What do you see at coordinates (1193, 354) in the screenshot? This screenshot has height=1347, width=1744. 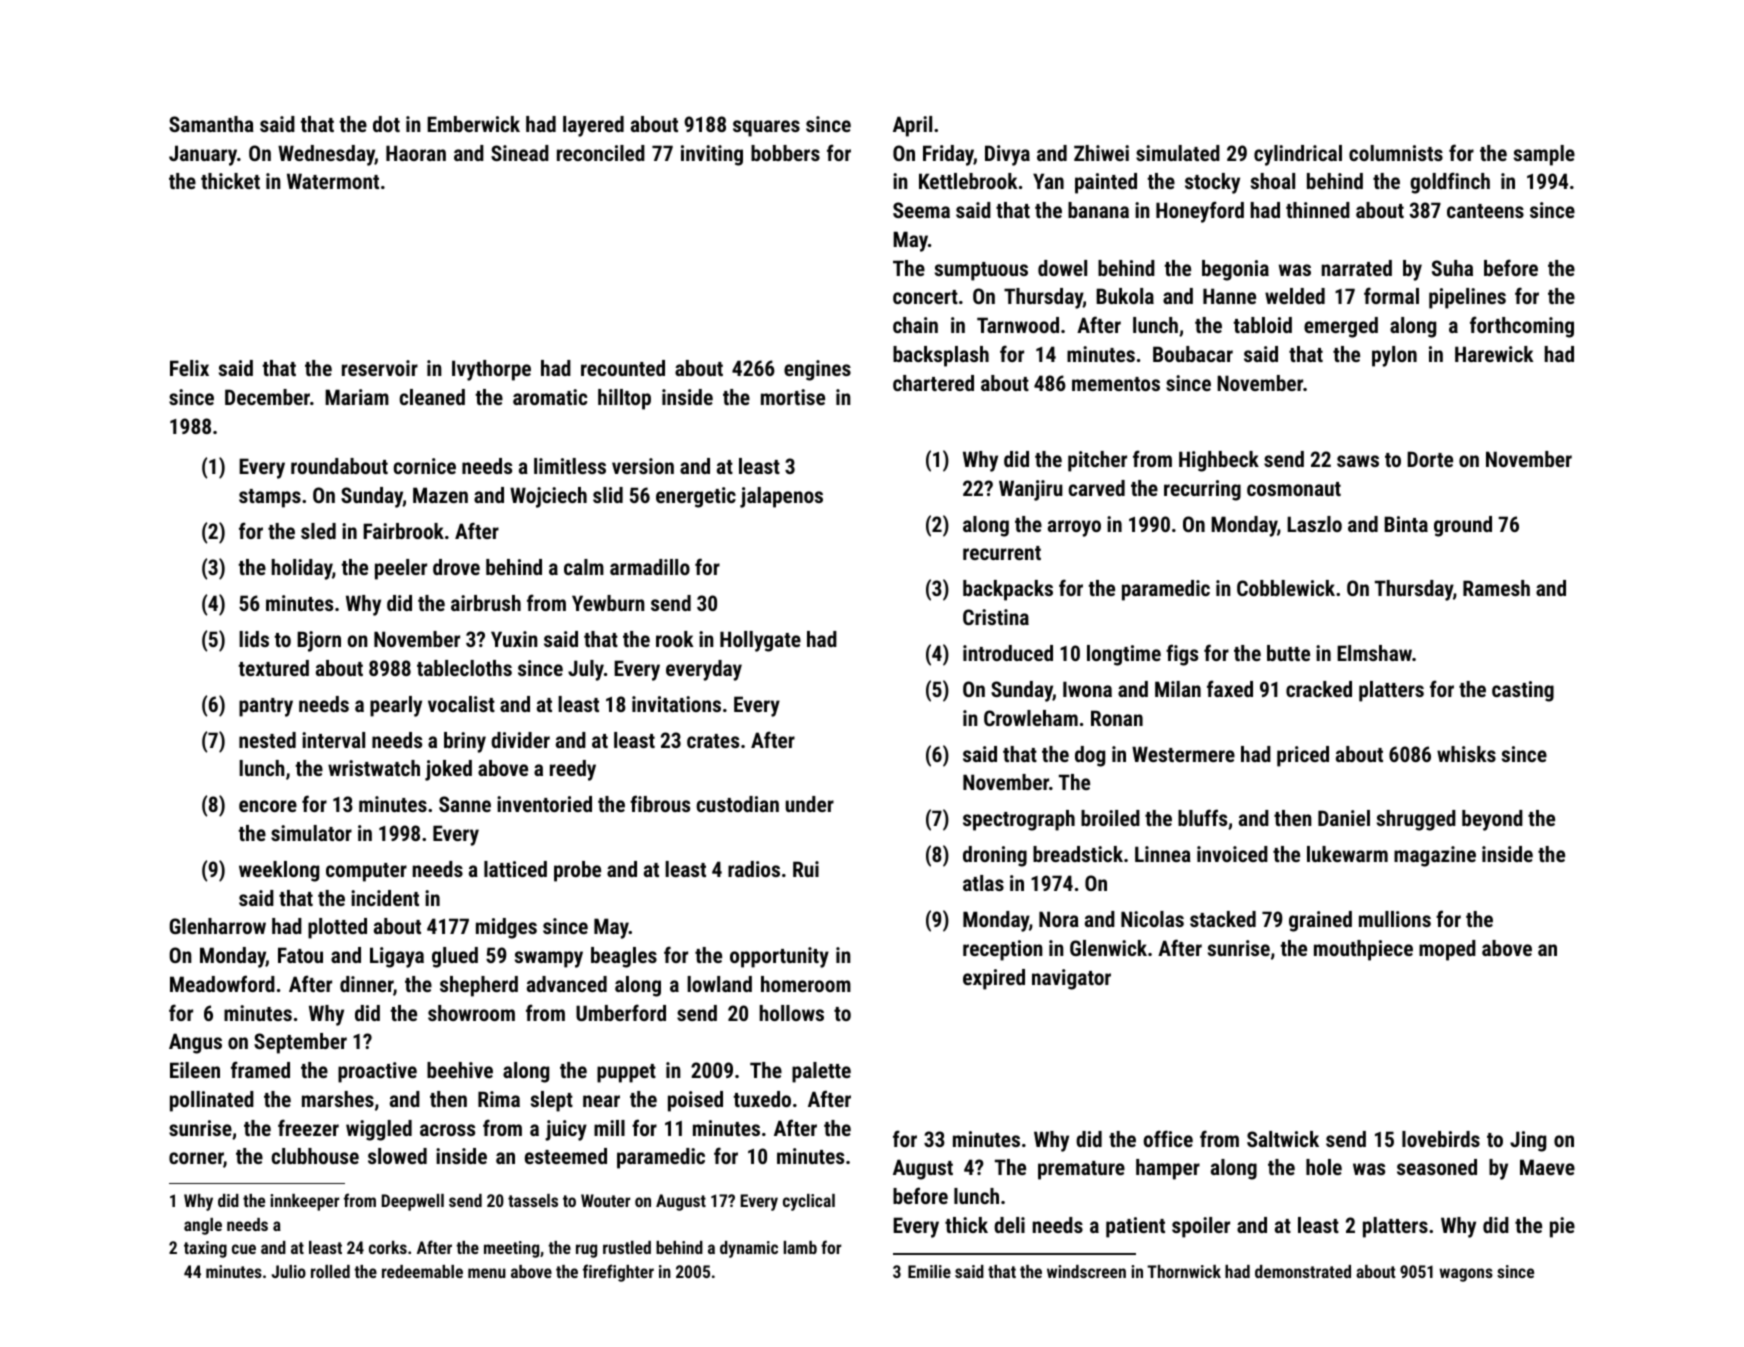 I see `Boubacar` at bounding box center [1193, 354].
